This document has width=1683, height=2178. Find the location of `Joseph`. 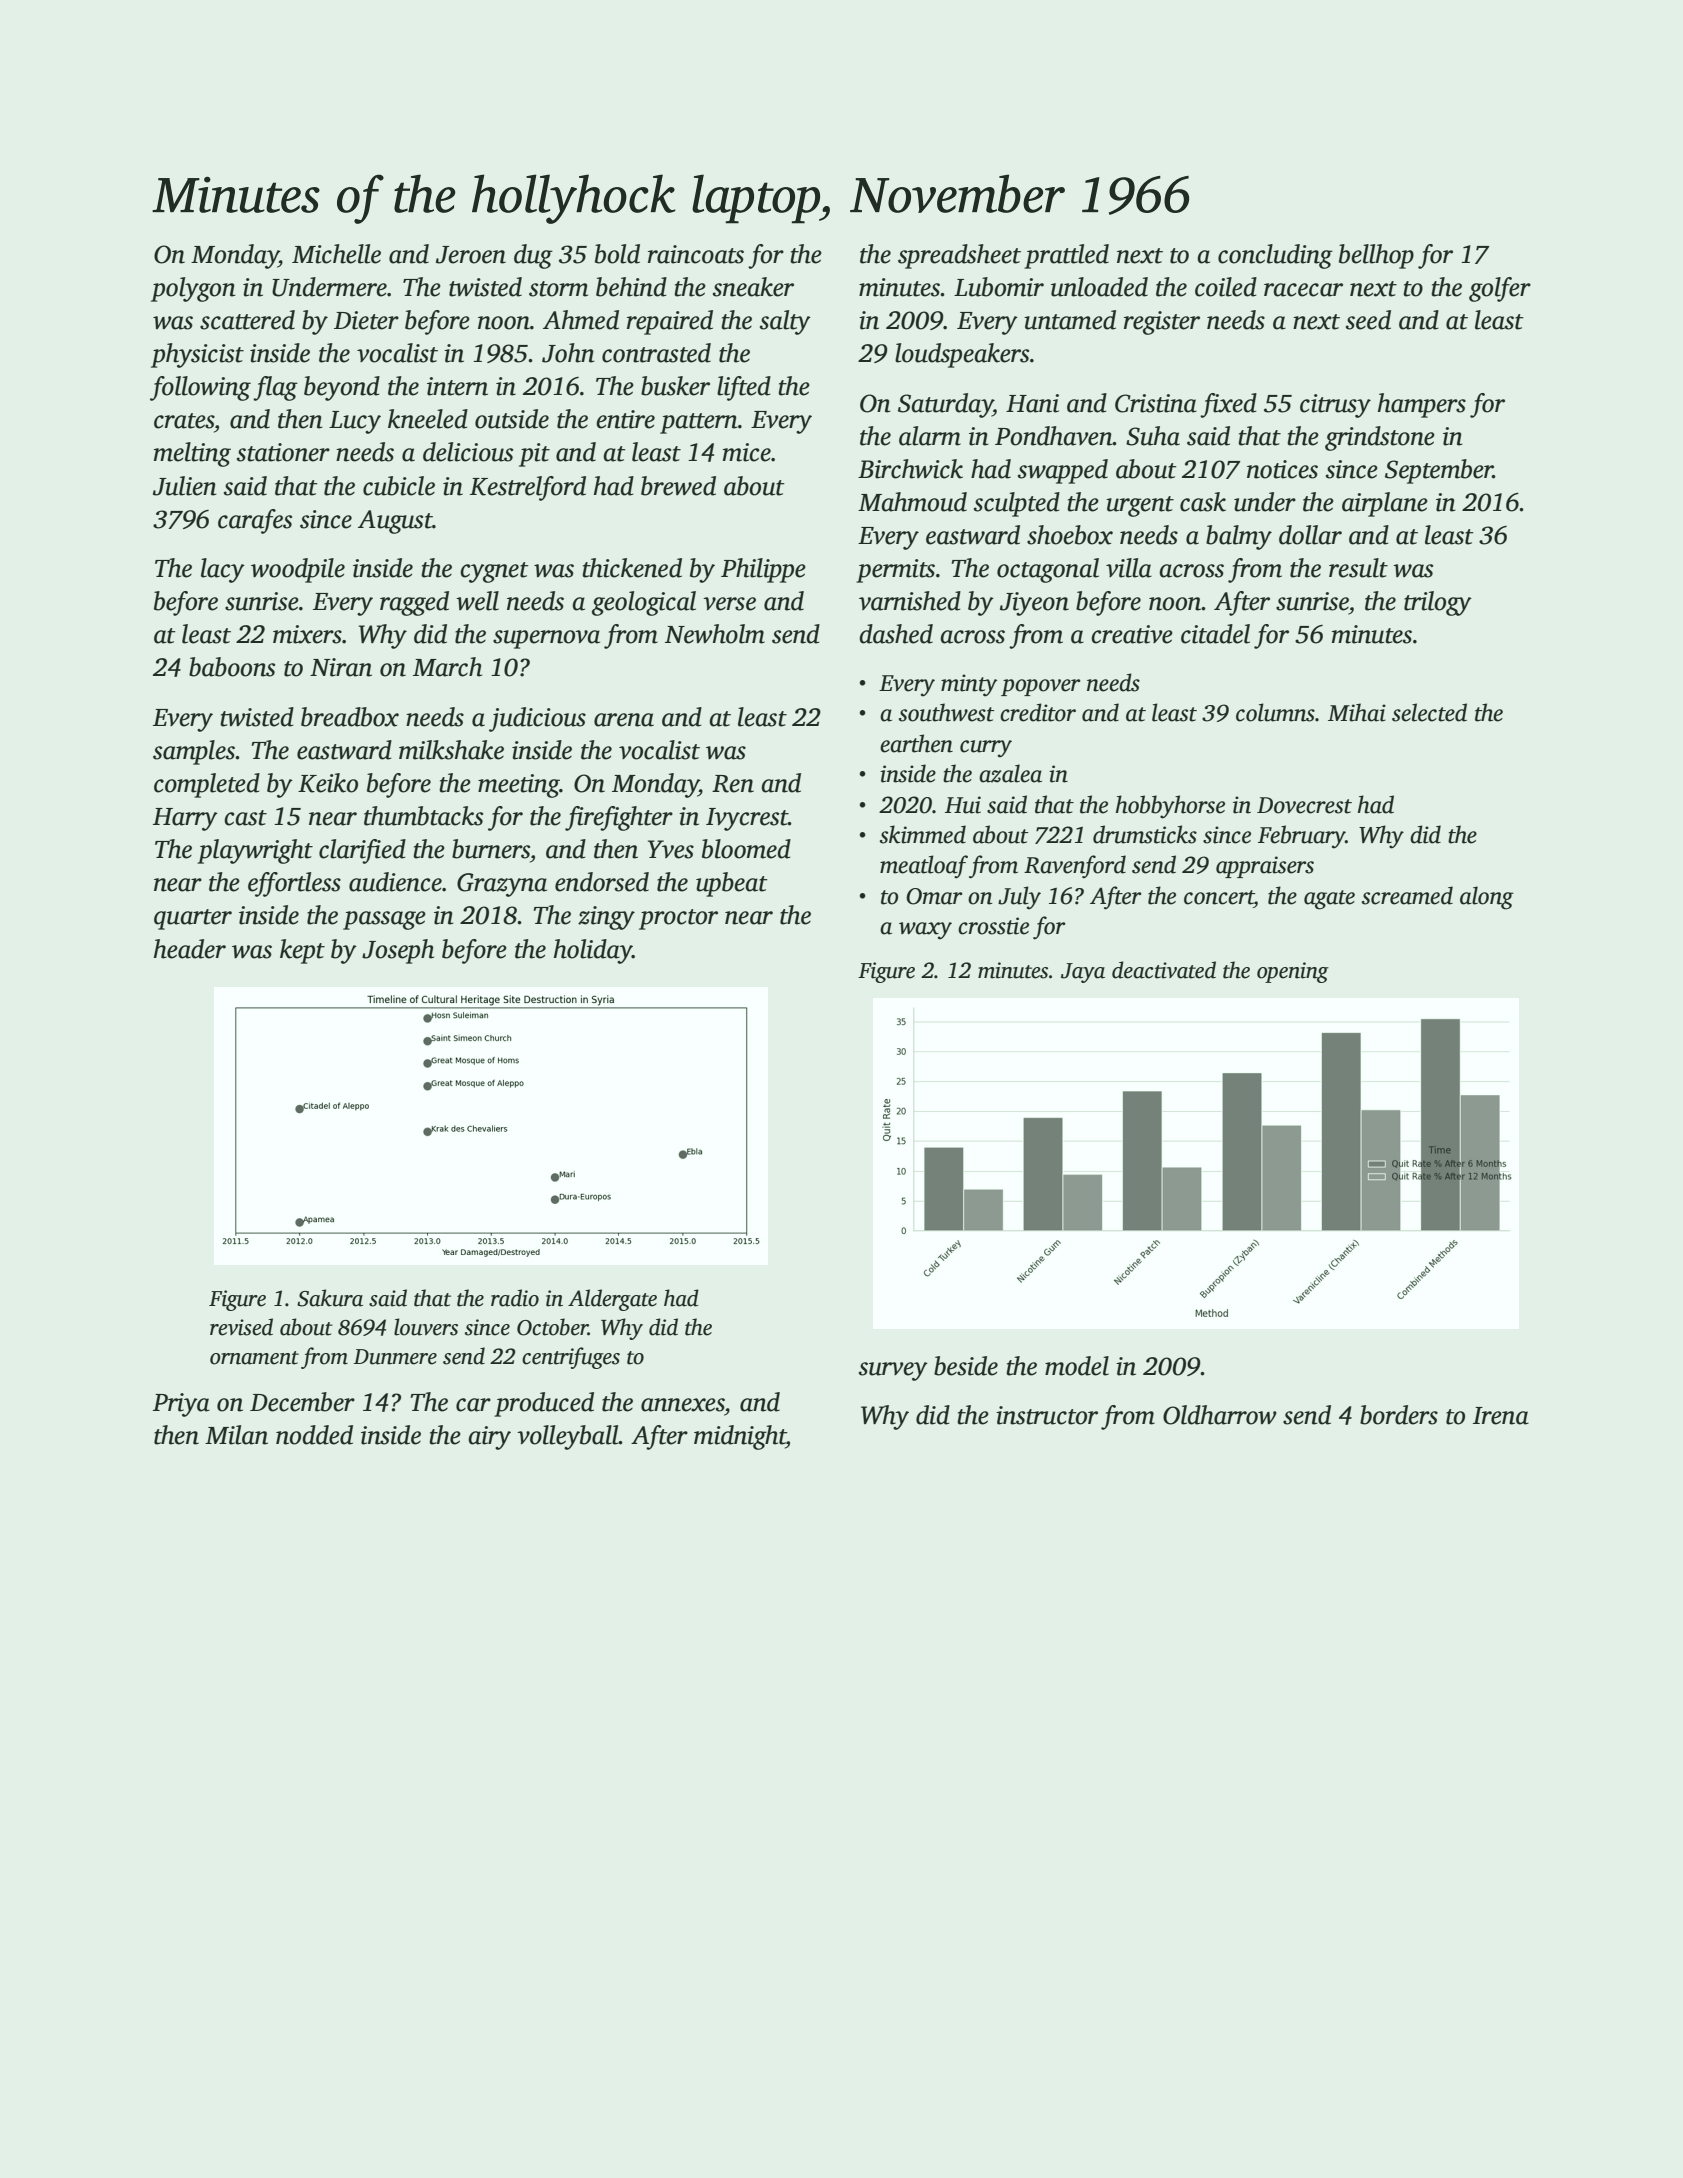

Joseph is located at coordinates (398, 951).
